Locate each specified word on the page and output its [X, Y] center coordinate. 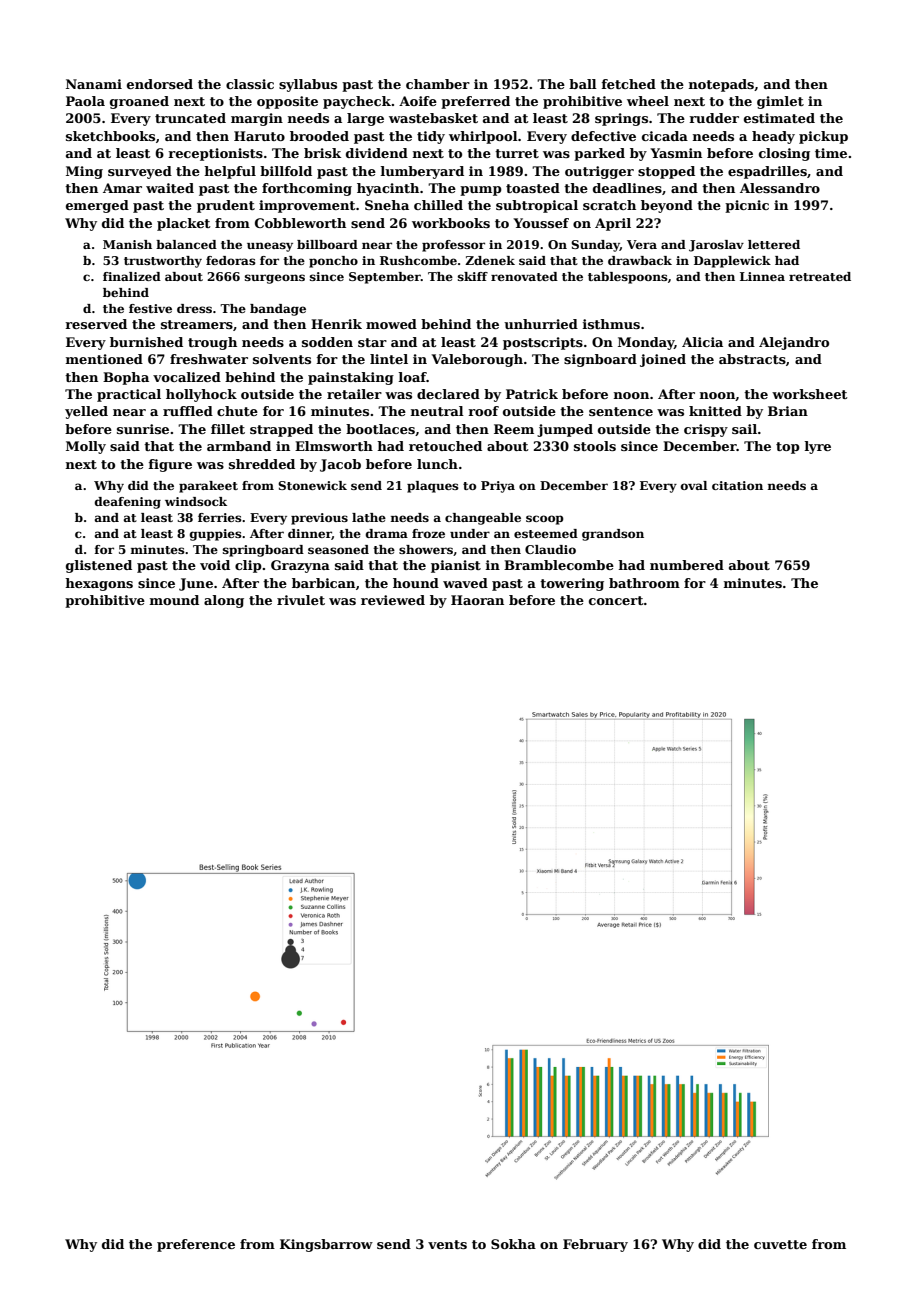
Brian [788, 411]
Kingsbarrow [326, 1245]
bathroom [644, 583]
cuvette [780, 1244]
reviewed [393, 600]
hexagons [99, 584]
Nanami [94, 84]
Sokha [513, 1244]
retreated [820, 276]
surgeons [275, 279]
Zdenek [490, 260]
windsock [196, 501]
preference [196, 1245]
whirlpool [483, 137]
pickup [823, 137]
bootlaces [380, 429]
